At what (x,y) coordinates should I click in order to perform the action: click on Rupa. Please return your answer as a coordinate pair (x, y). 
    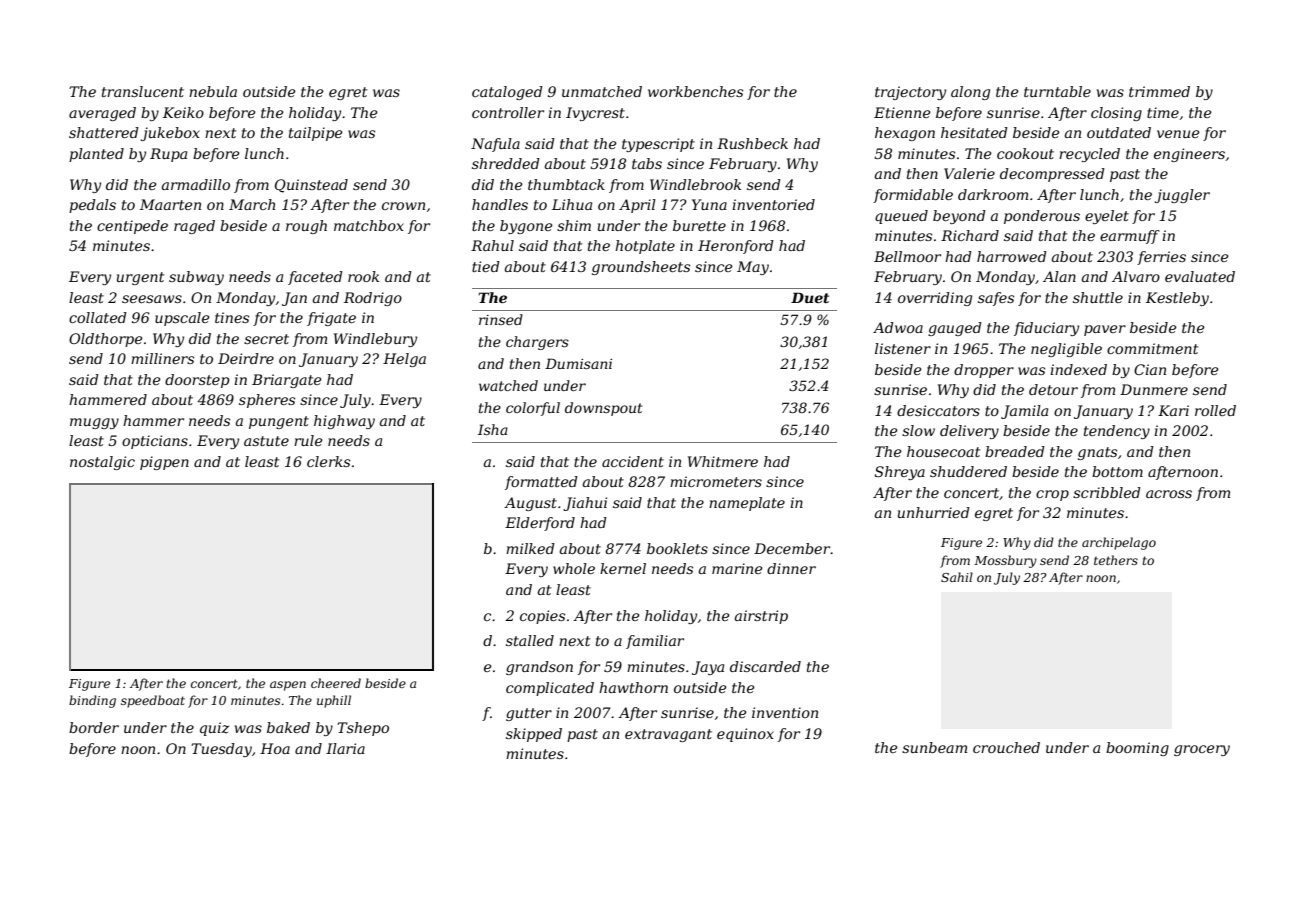
    Looking at the image, I should click on (168, 155).
